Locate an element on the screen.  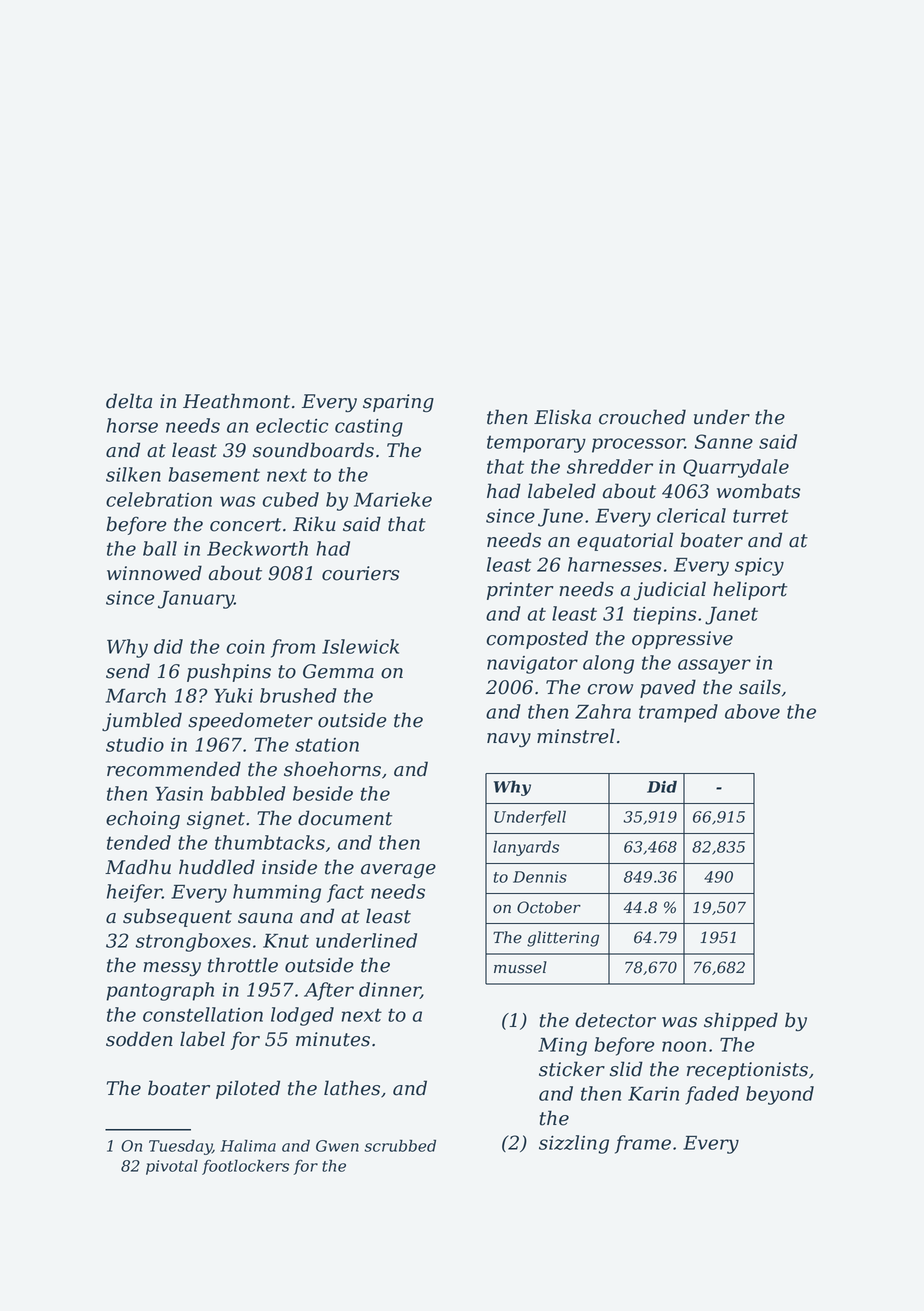
crouched is located at coordinates (642, 417).
